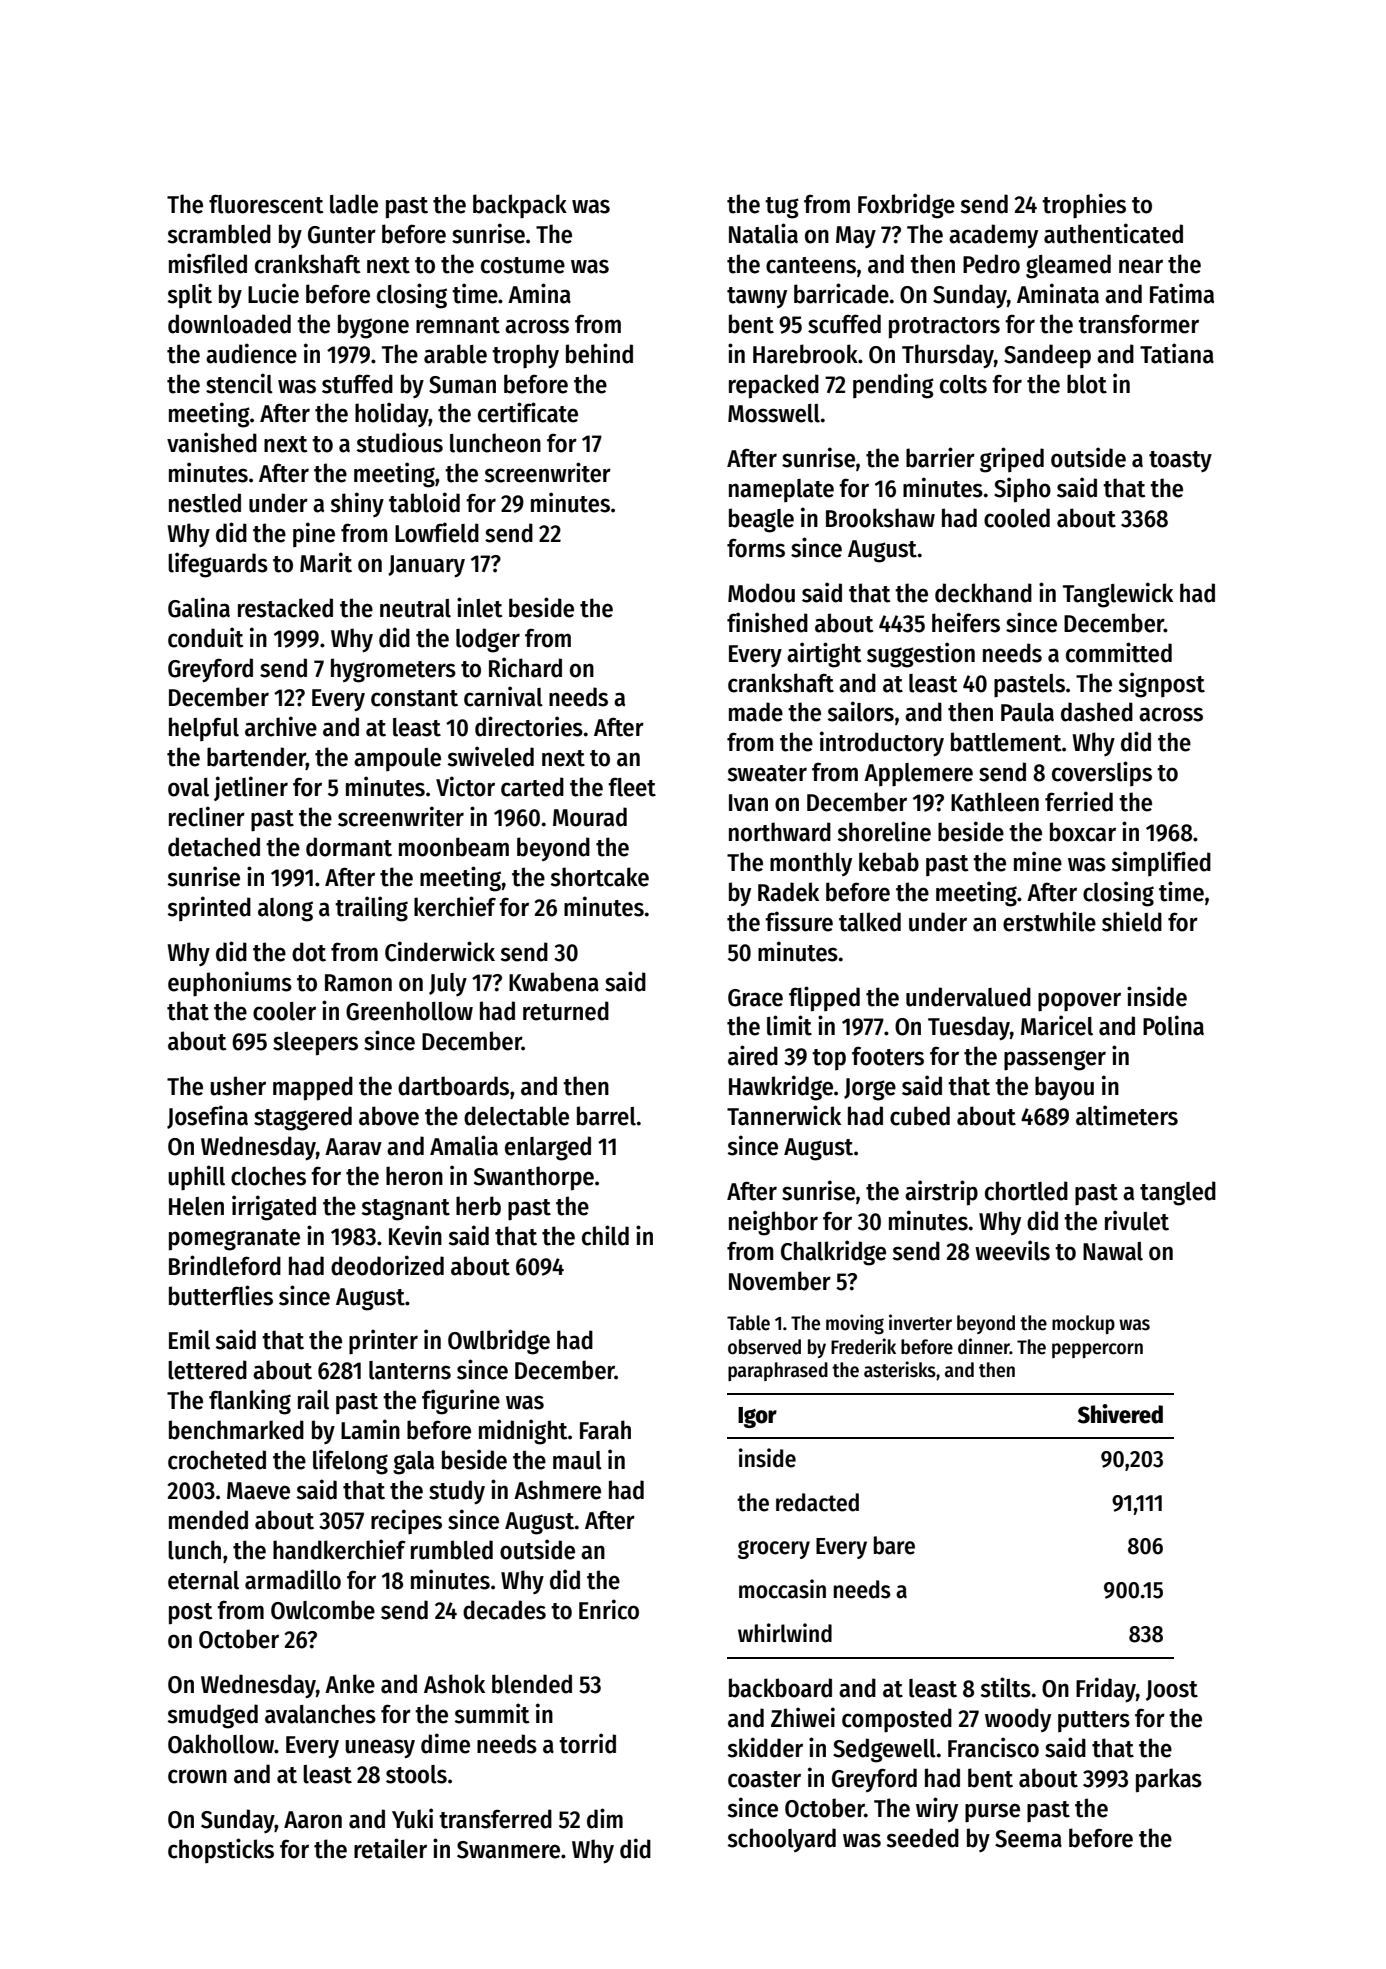  What do you see at coordinates (454, 847) in the screenshot?
I see `moonbeam` at bounding box center [454, 847].
